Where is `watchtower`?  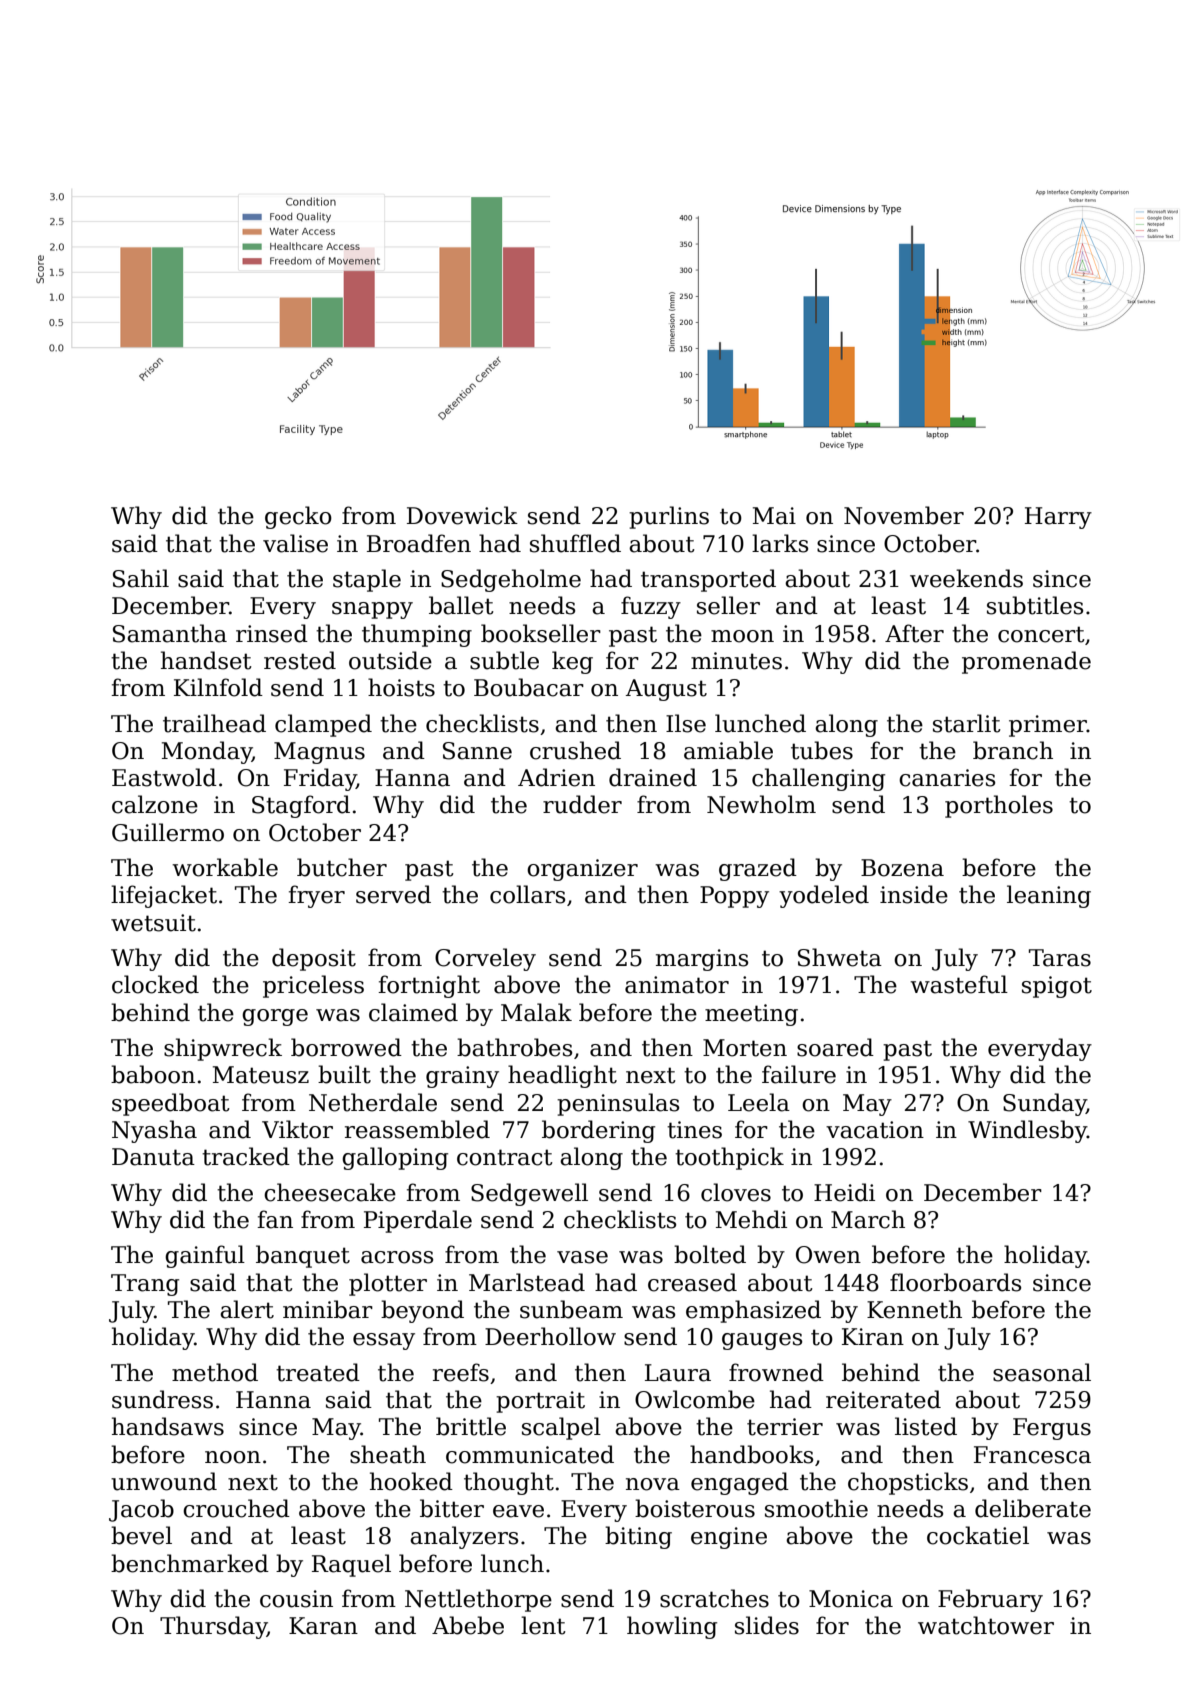 watchtower is located at coordinates (986, 1625).
